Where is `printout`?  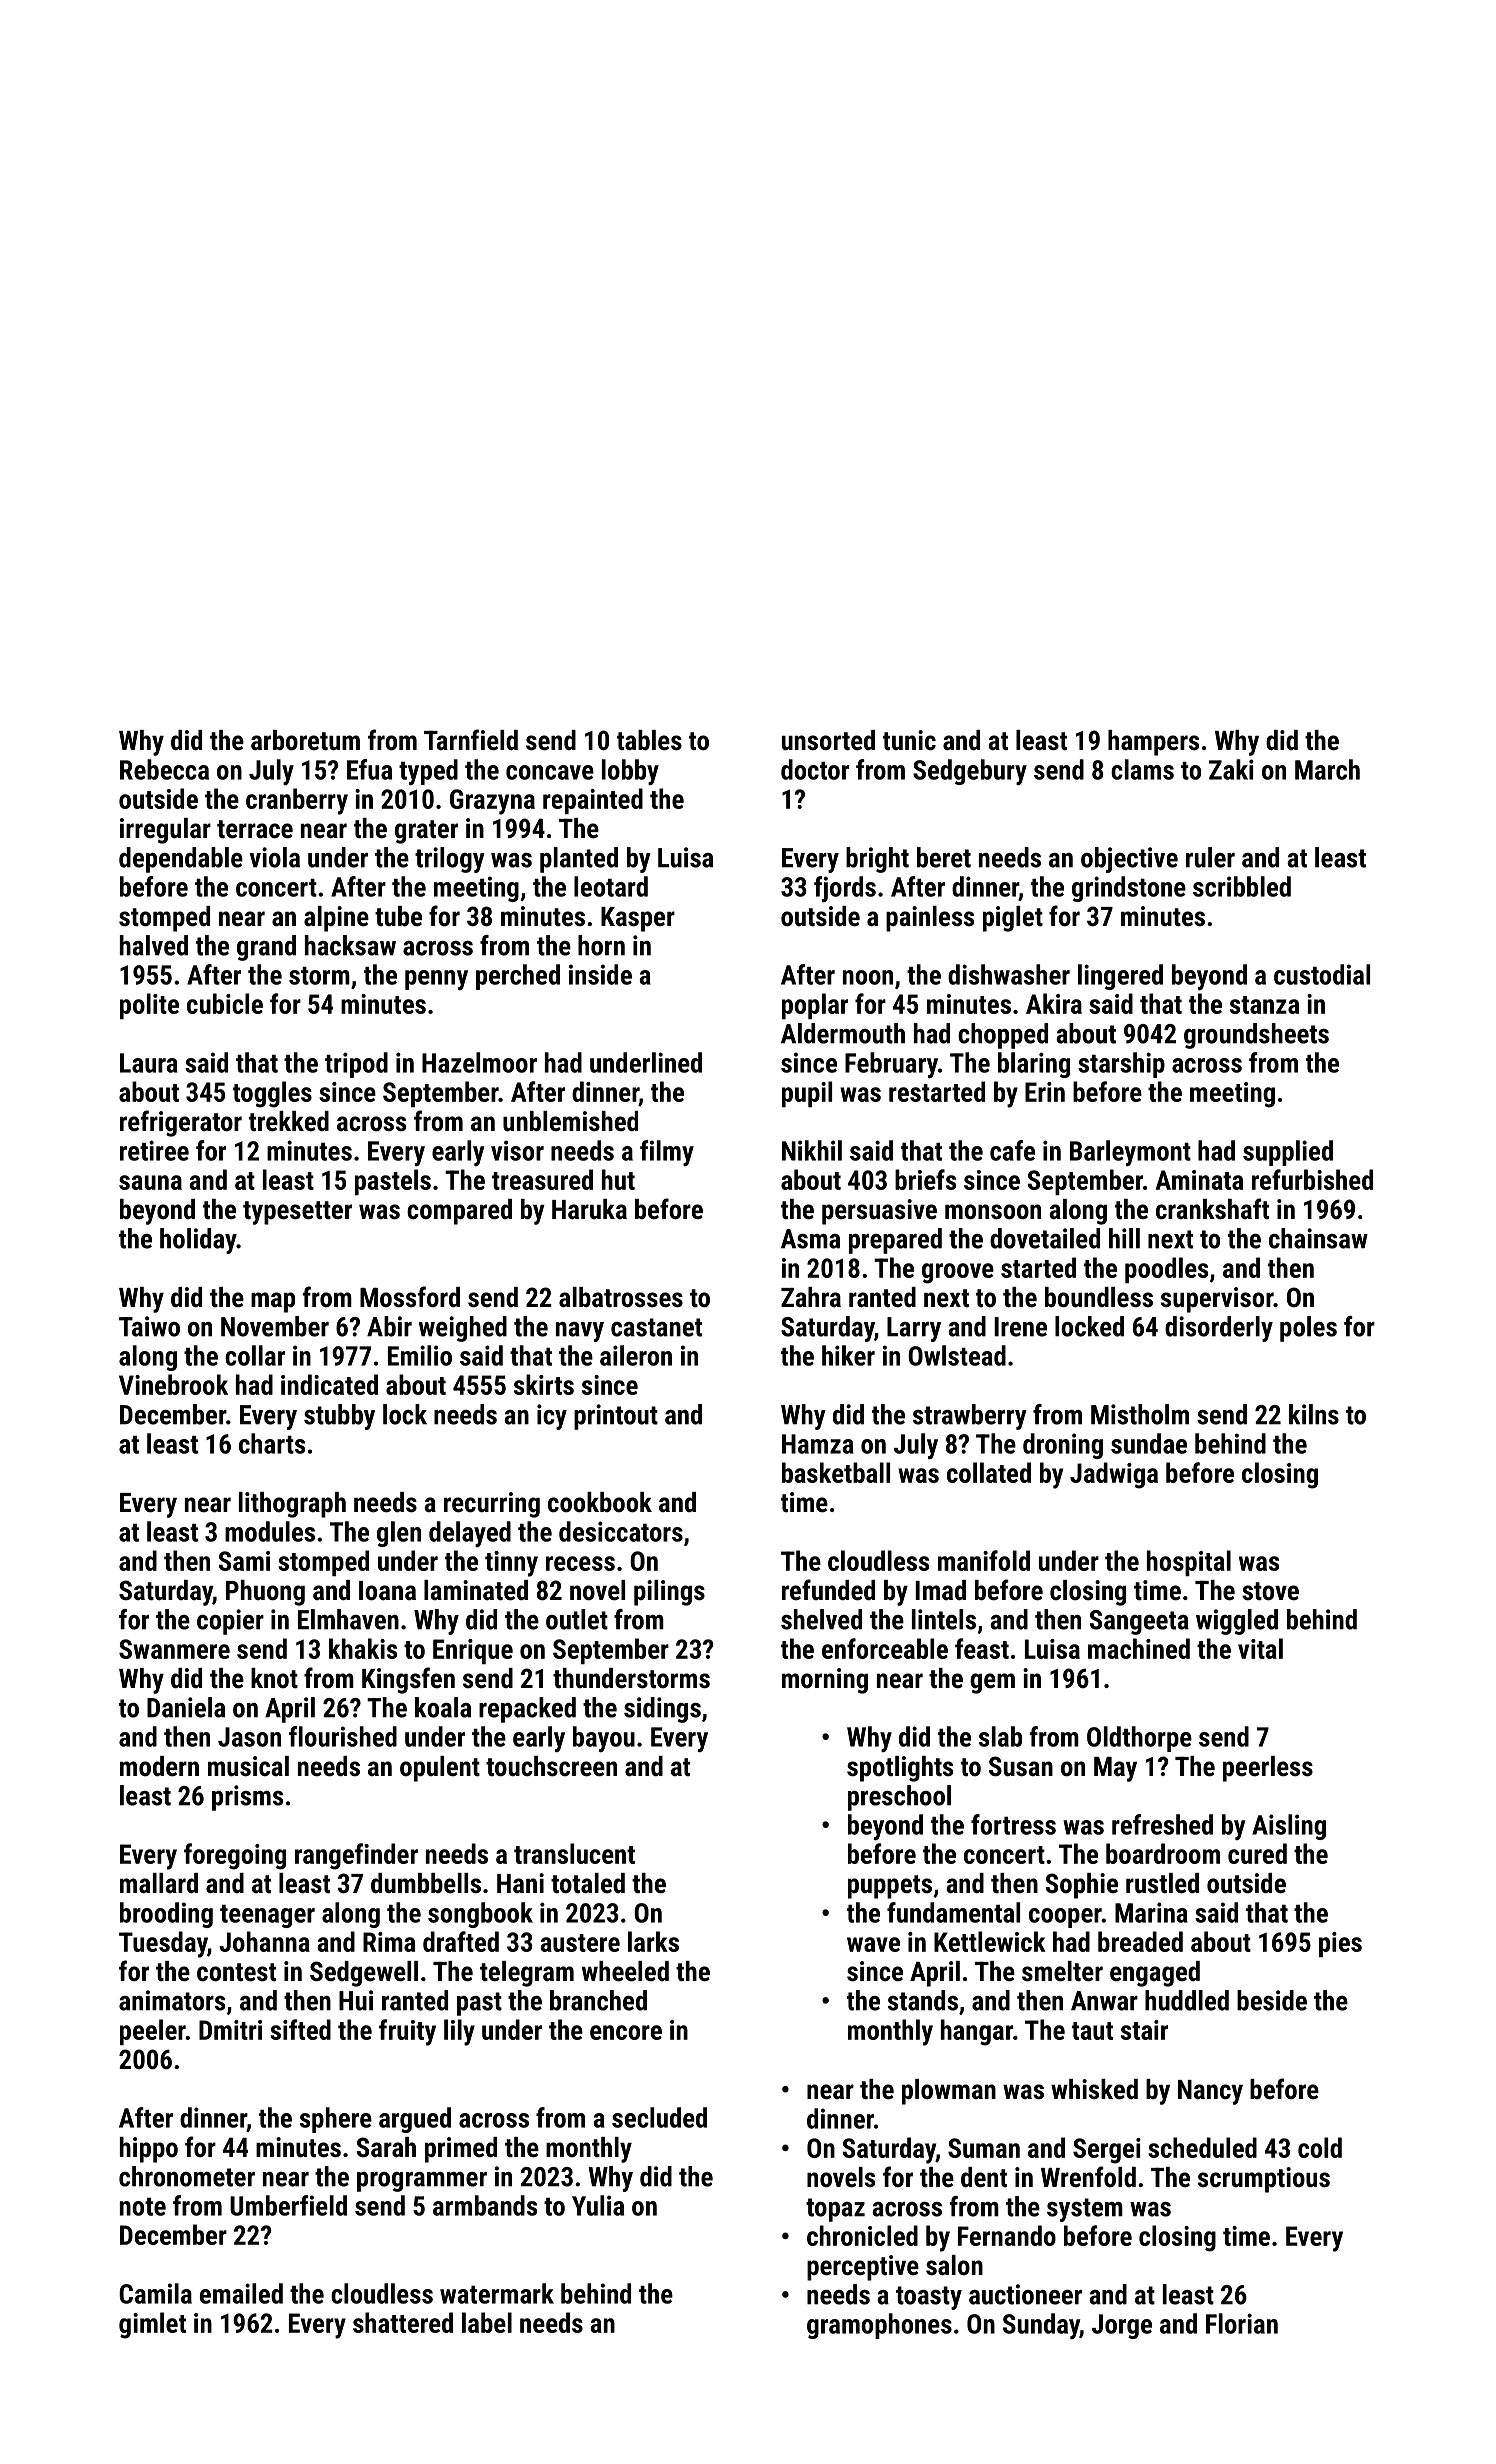 printout is located at coordinates (616, 1417).
